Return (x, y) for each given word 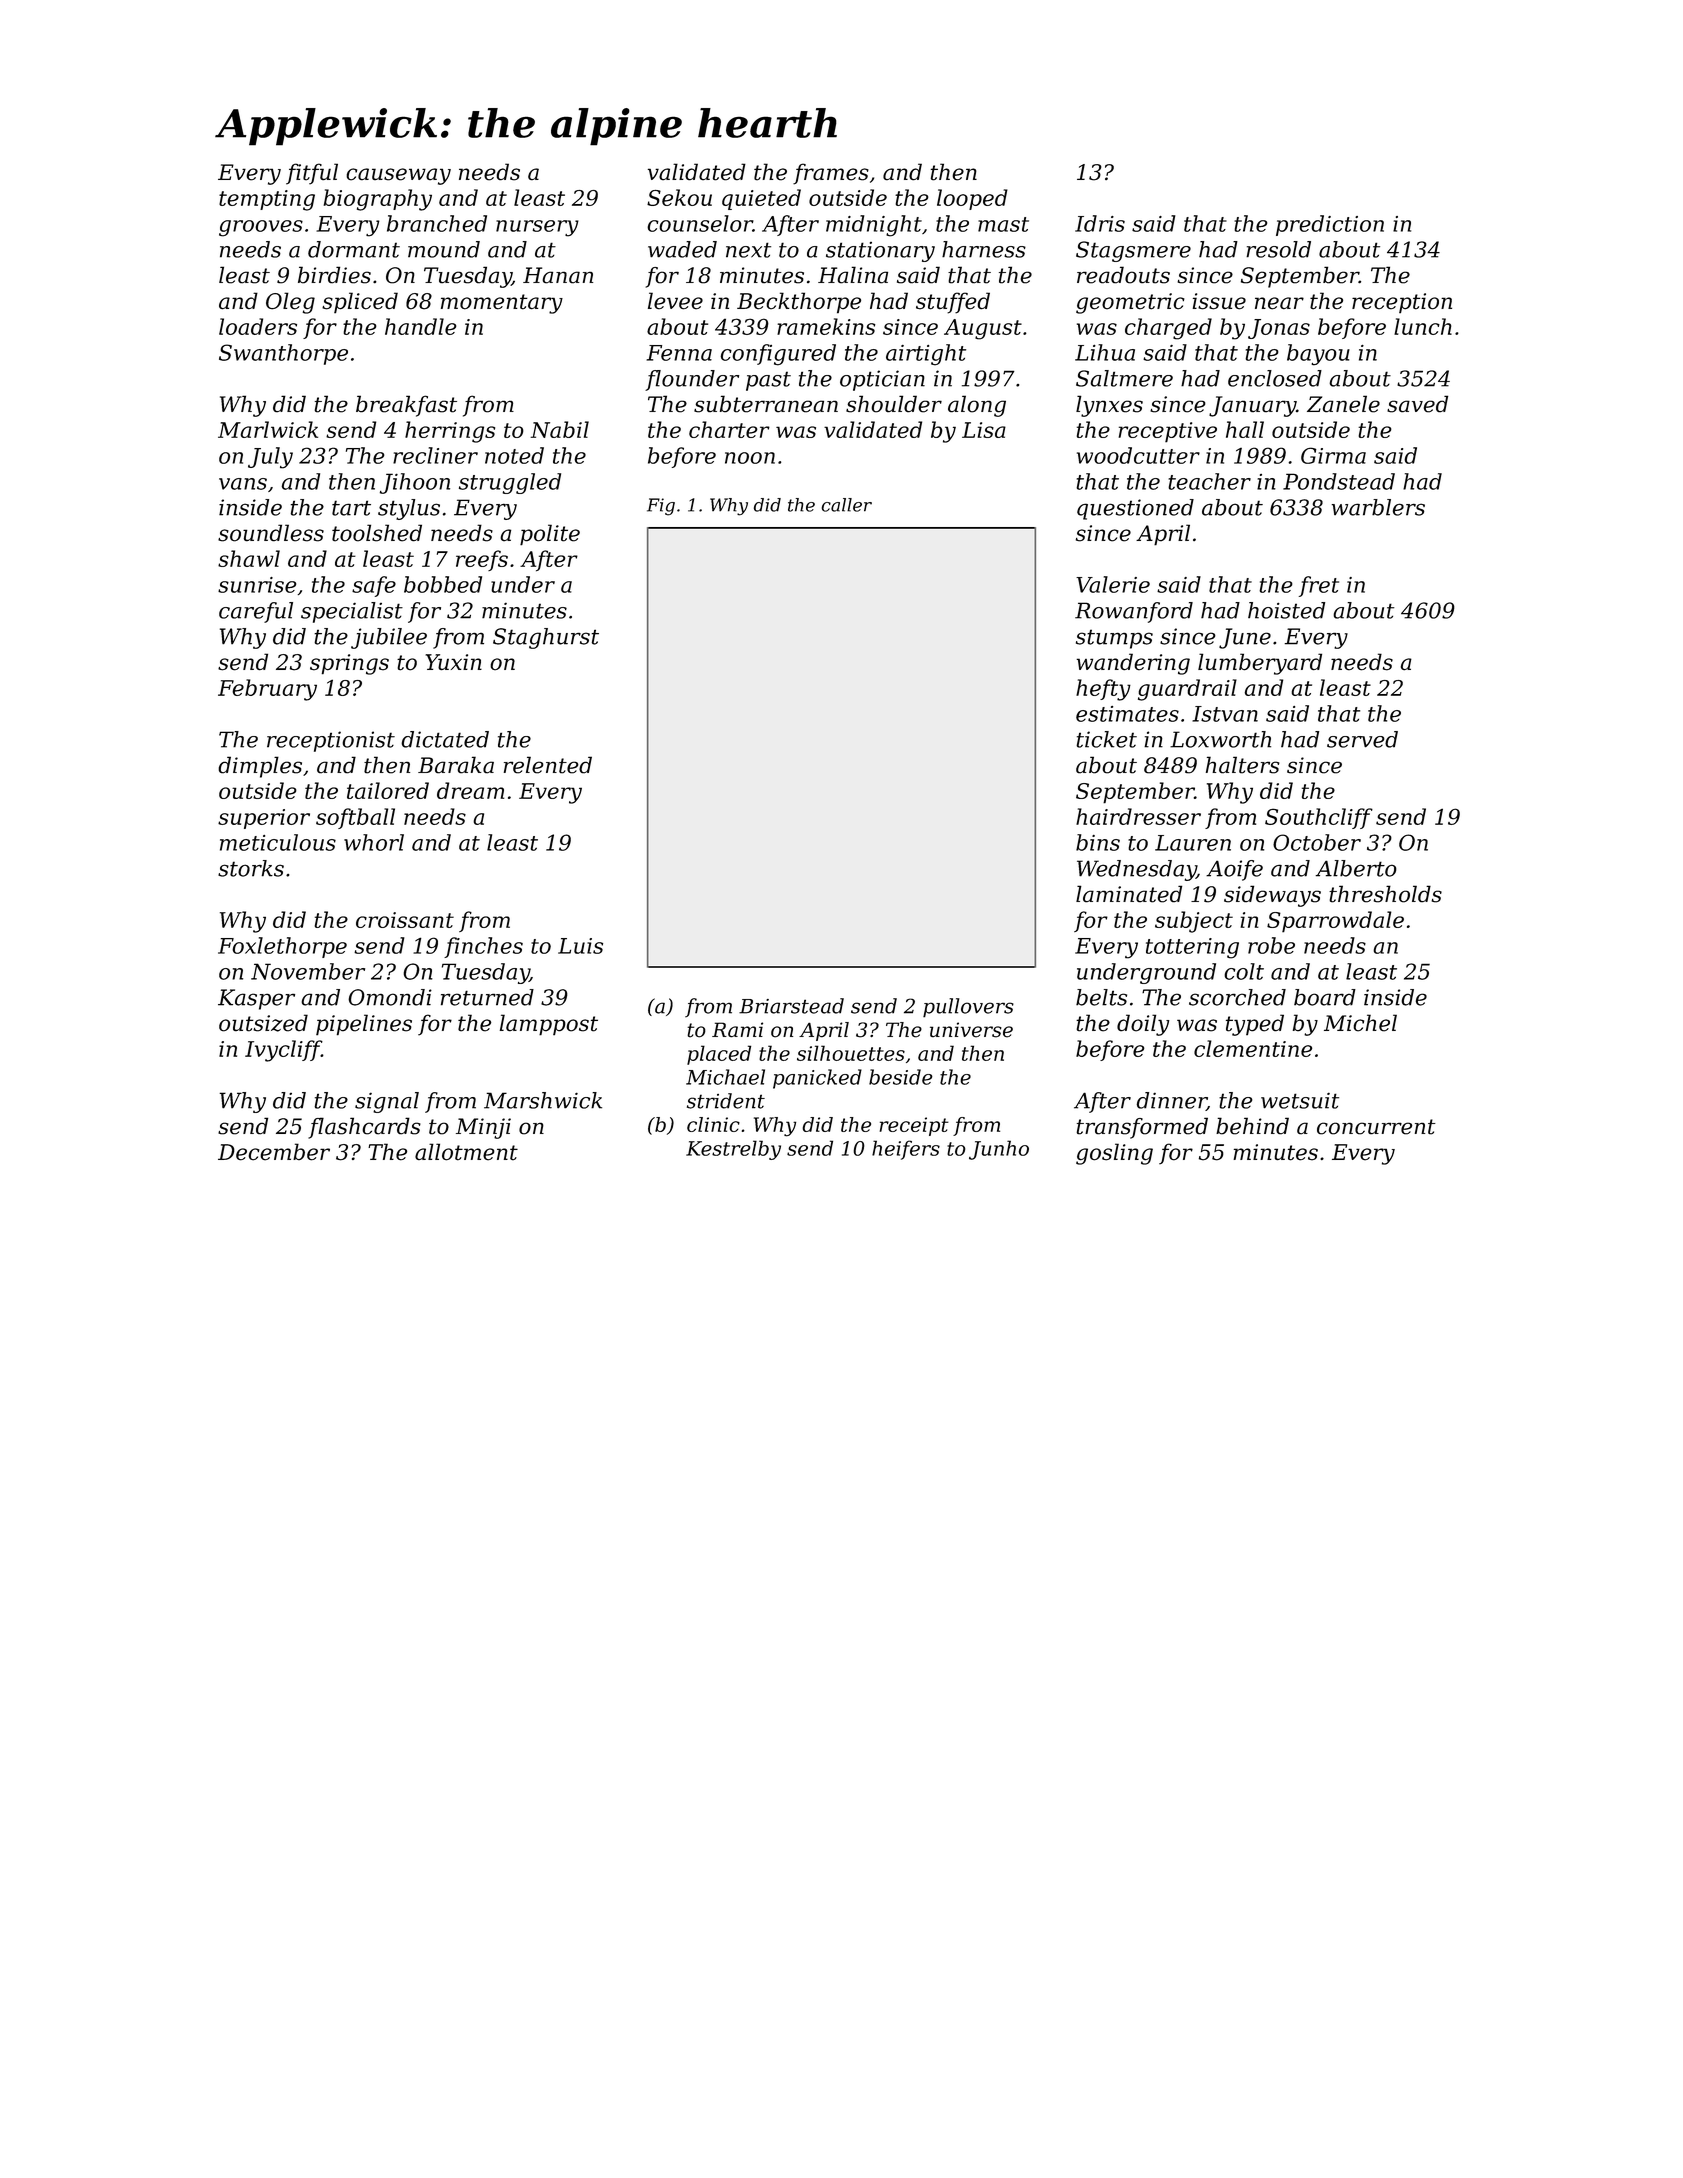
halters (1243, 765)
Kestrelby (733, 1150)
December (274, 1152)
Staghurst (546, 638)
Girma (1333, 455)
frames (831, 174)
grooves (261, 228)
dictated (445, 739)
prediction (1330, 225)
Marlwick (268, 429)
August (983, 329)
